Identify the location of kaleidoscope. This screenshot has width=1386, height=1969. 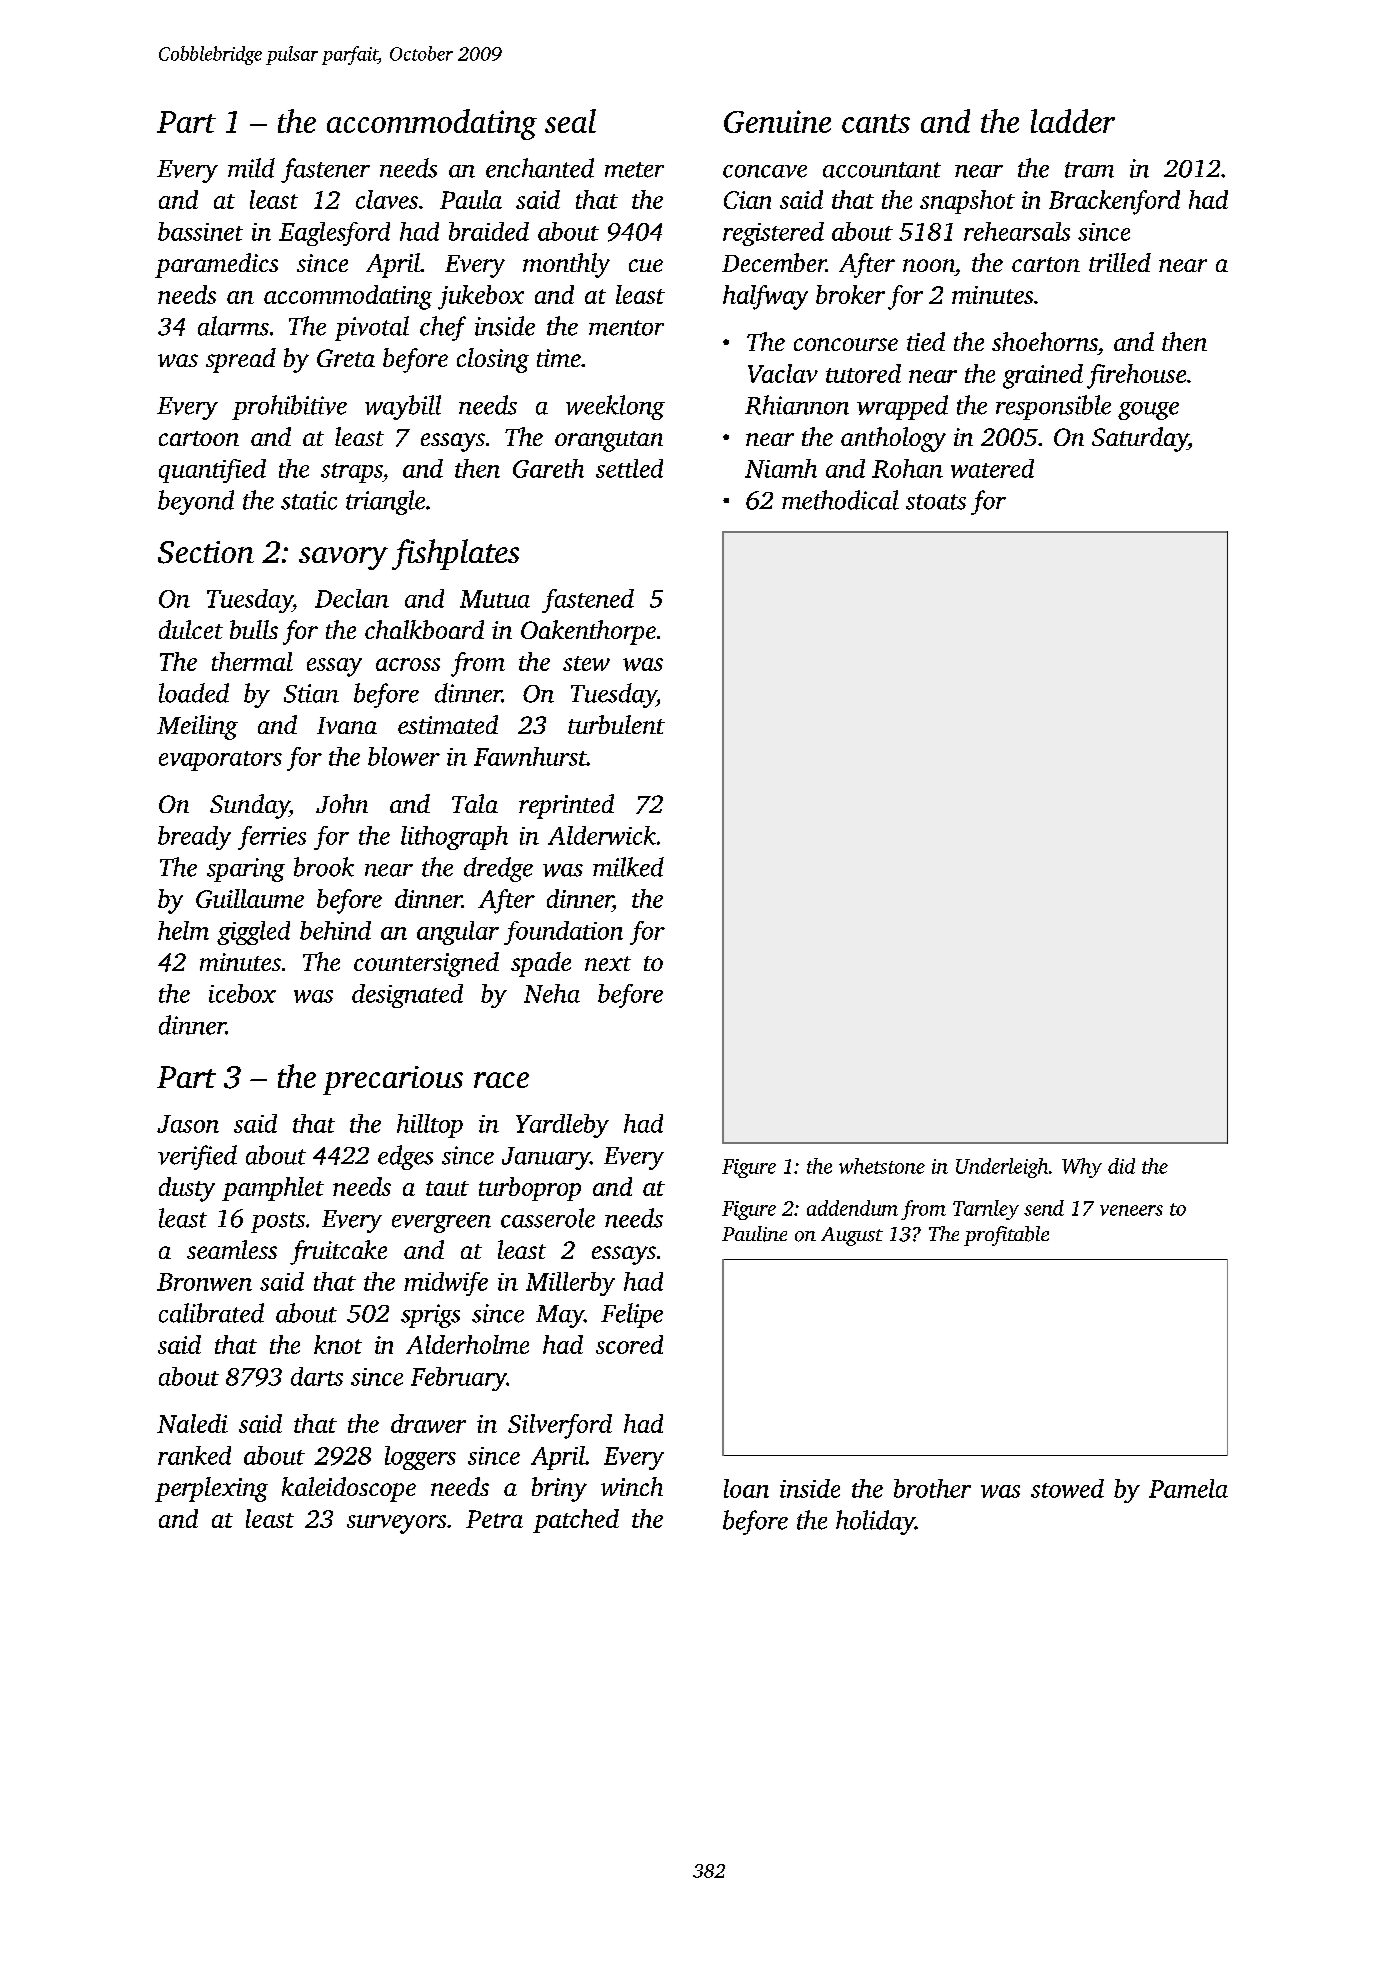
(349, 1489).
